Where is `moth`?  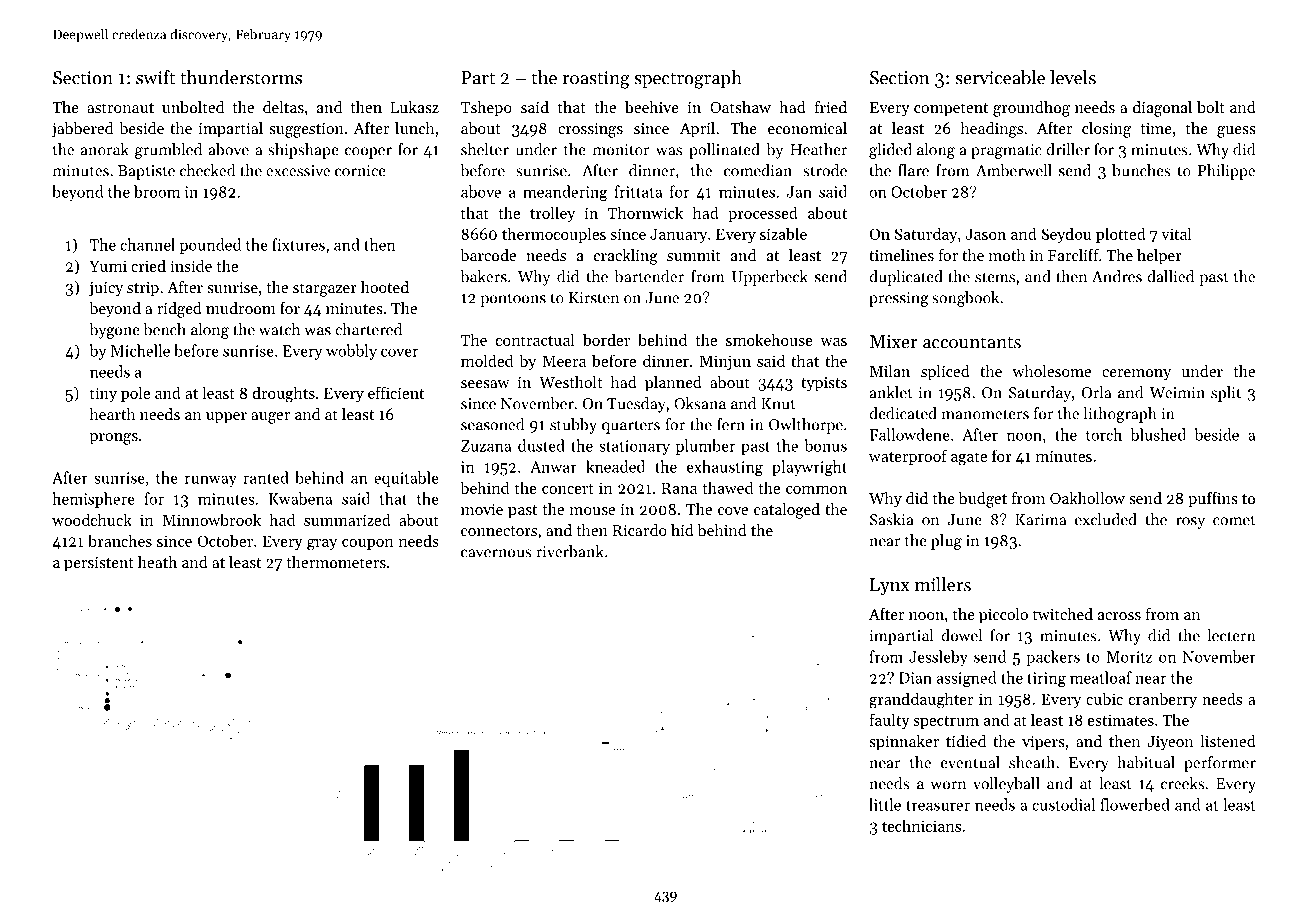
moth is located at coordinates (1007, 255).
